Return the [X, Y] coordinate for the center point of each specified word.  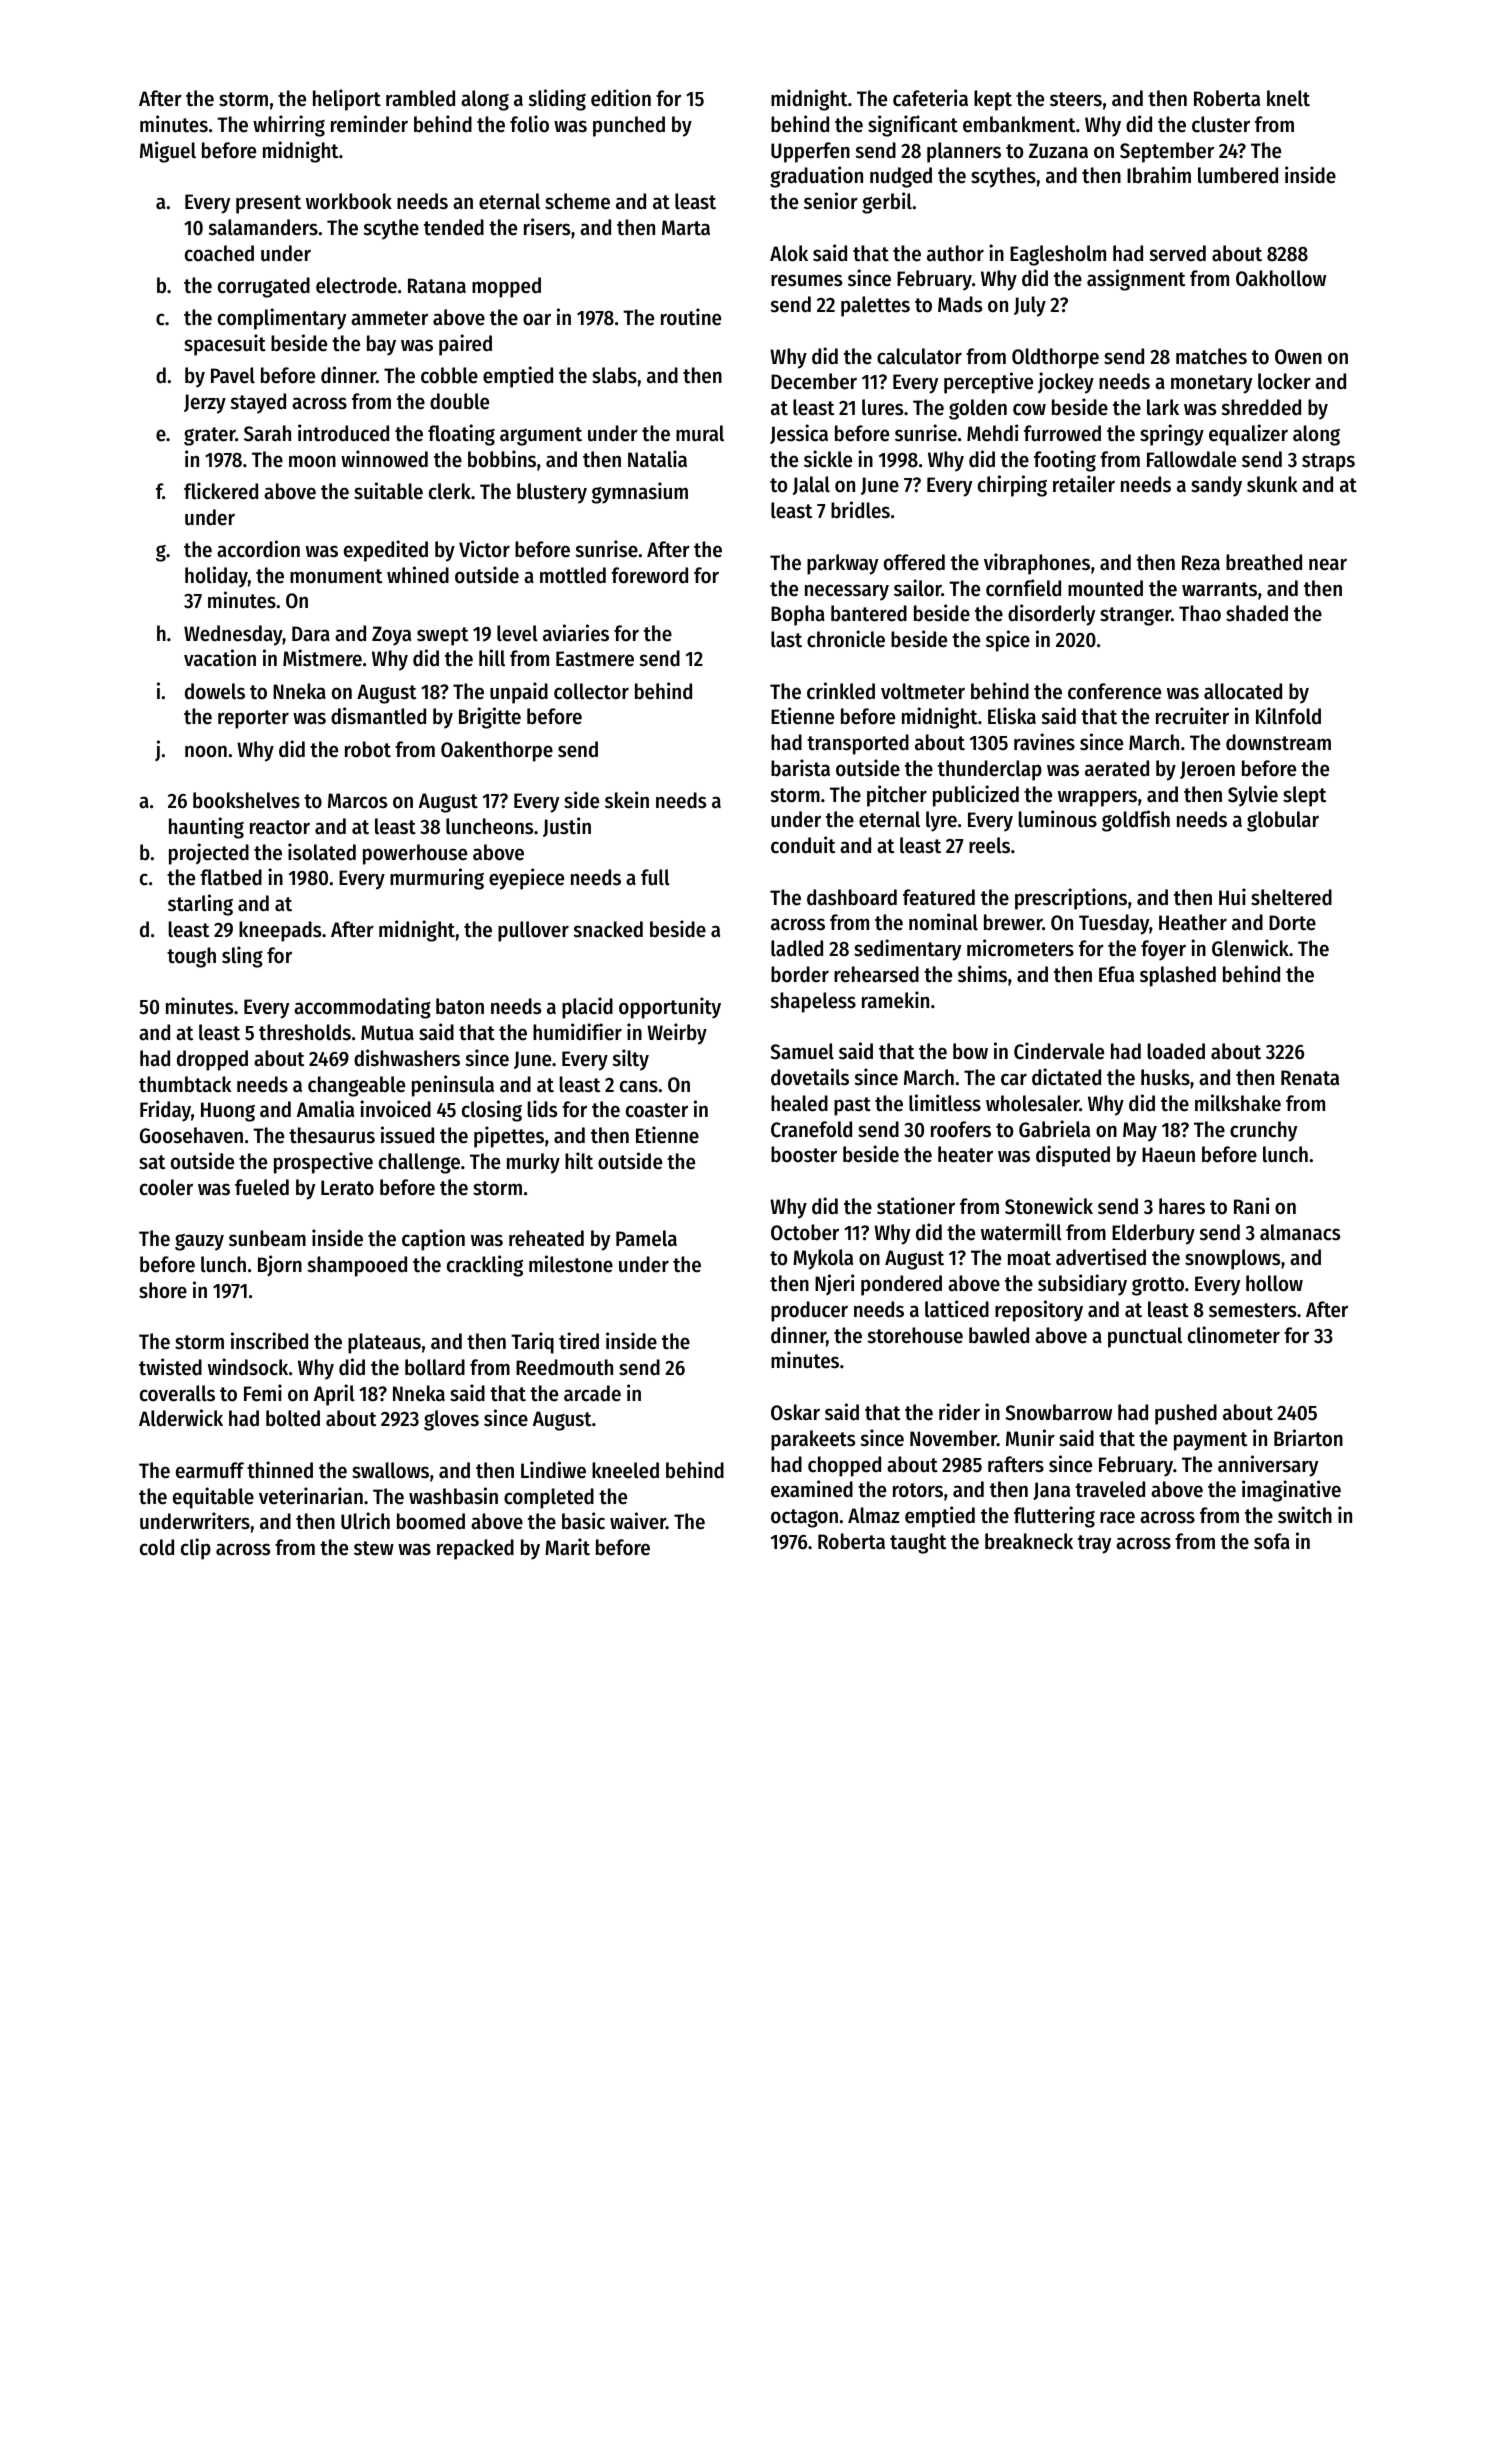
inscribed [269, 1341]
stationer [916, 1206]
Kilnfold [1288, 716]
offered [914, 562]
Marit [567, 1547]
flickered [221, 491]
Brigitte [490, 718]
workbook [349, 201]
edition [621, 98]
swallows [390, 1470]
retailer [1084, 484]
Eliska [1012, 716]
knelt [1288, 98]
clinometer [1234, 1335]
